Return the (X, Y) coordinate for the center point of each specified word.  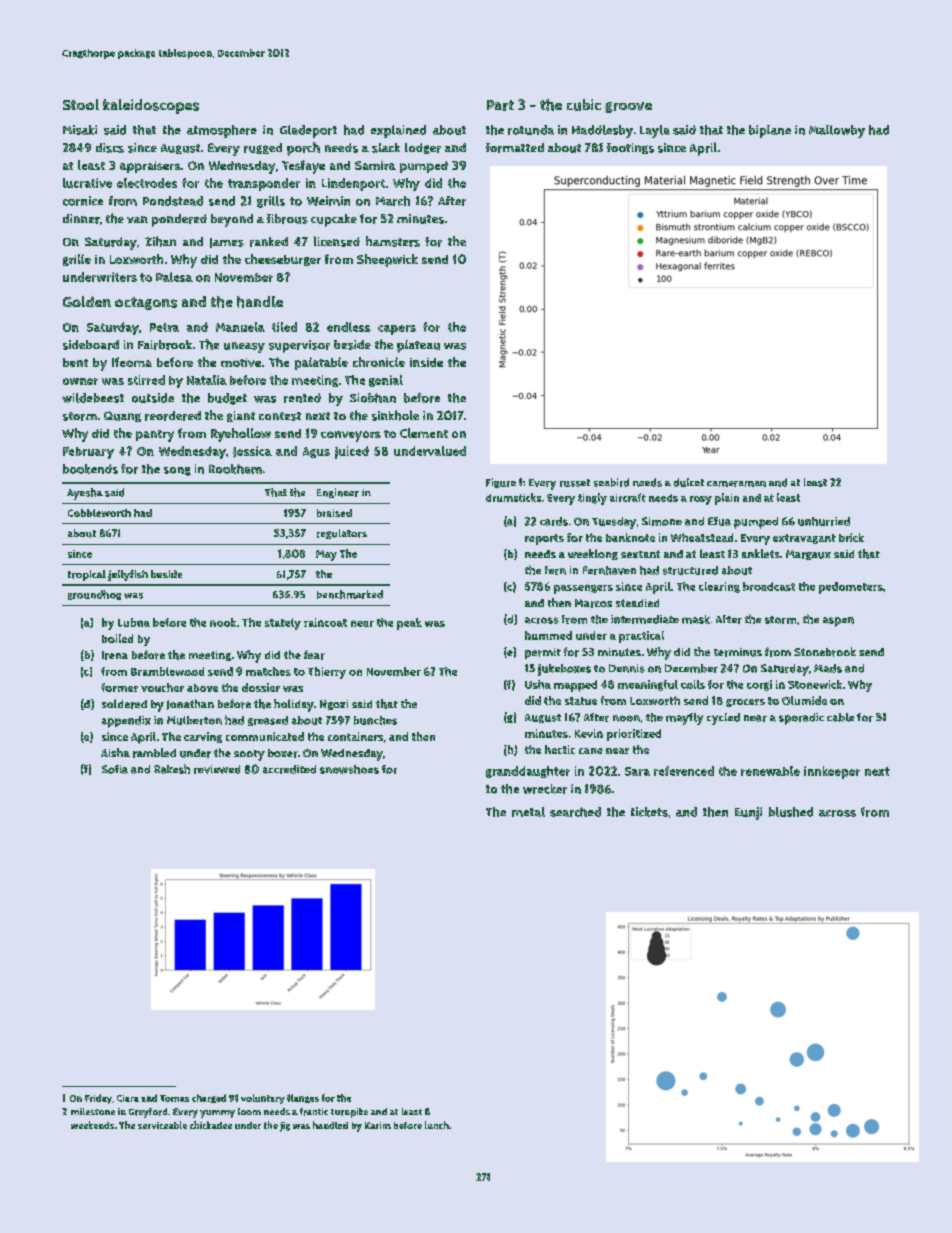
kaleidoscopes (151, 106)
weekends (92, 1125)
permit (543, 653)
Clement (424, 433)
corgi (759, 685)
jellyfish (128, 575)
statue (581, 701)
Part (500, 105)
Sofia (115, 769)
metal (528, 812)
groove (628, 107)
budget (227, 399)
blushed (791, 812)
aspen (838, 622)
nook (223, 622)
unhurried (824, 521)
